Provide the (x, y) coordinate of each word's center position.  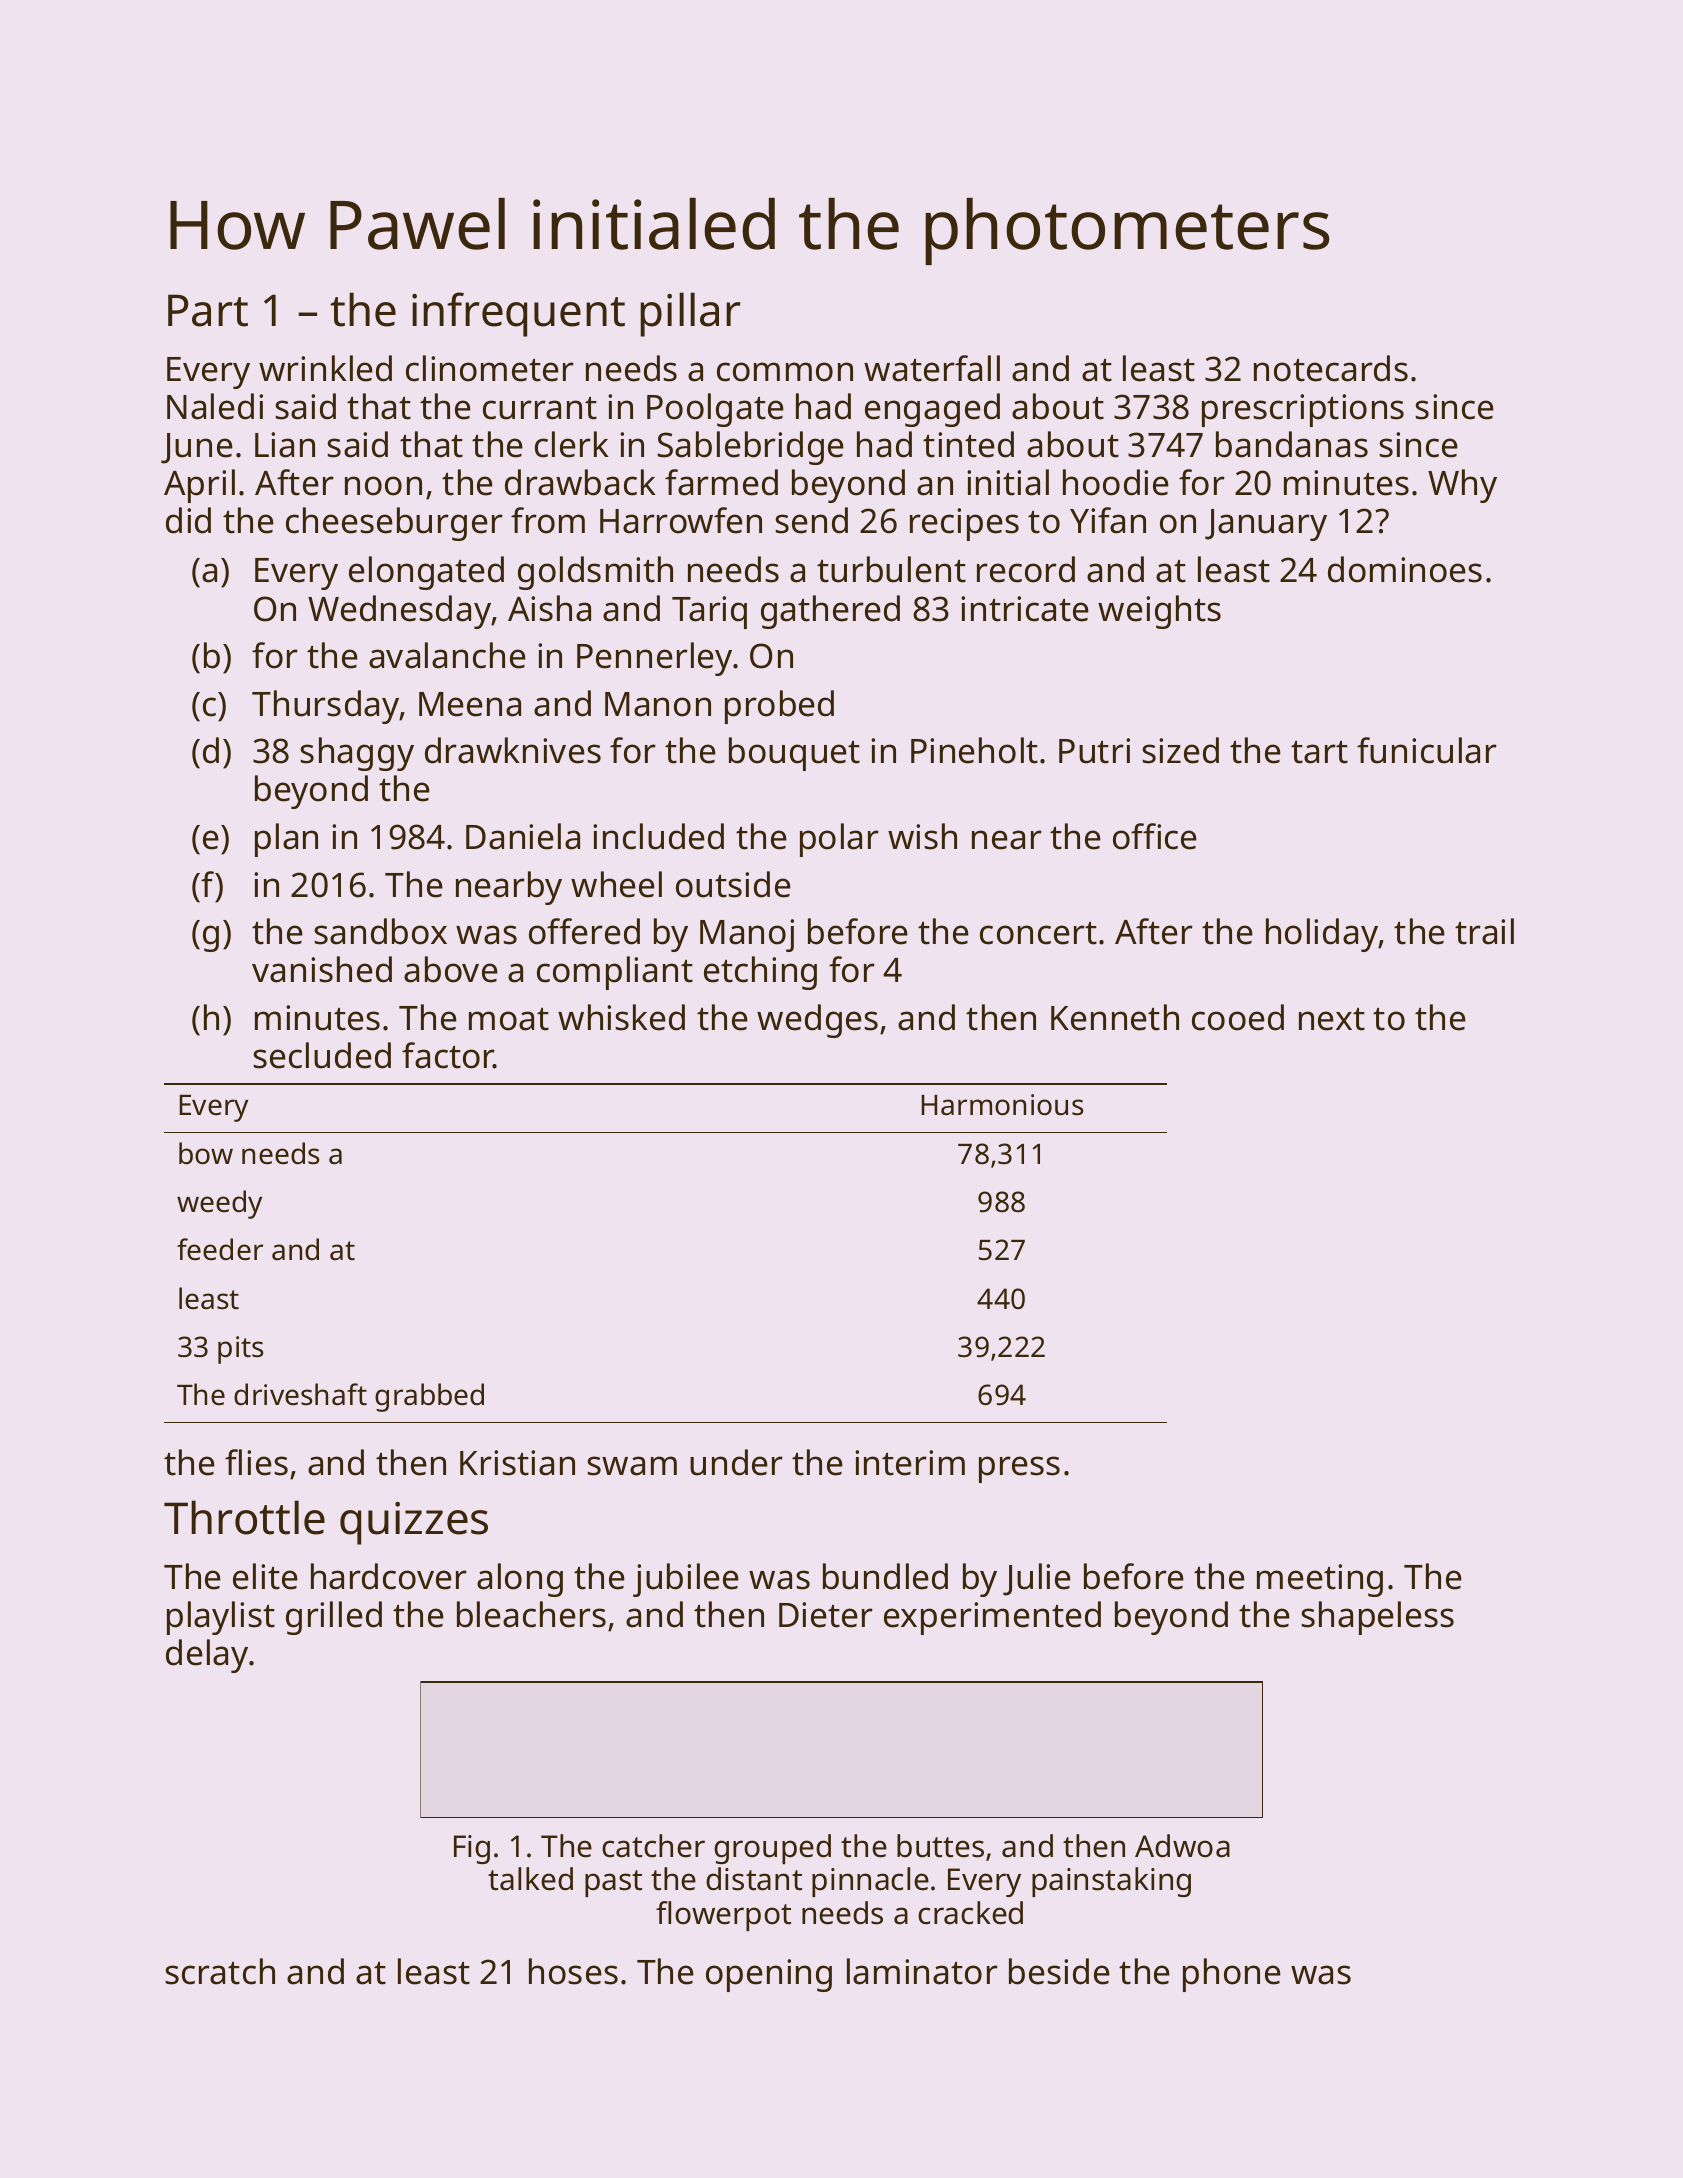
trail (1484, 931)
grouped (772, 1849)
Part (208, 310)
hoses (573, 1971)
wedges (817, 1021)
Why (1462, 486)
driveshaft (300, 1394)
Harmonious (1002, 1105)
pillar (690, 314)
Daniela (523, 836)
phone (1232, 1975)
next (1332, 1019)
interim (910, 1463)
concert (1038, 933)
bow (206, 1153)
